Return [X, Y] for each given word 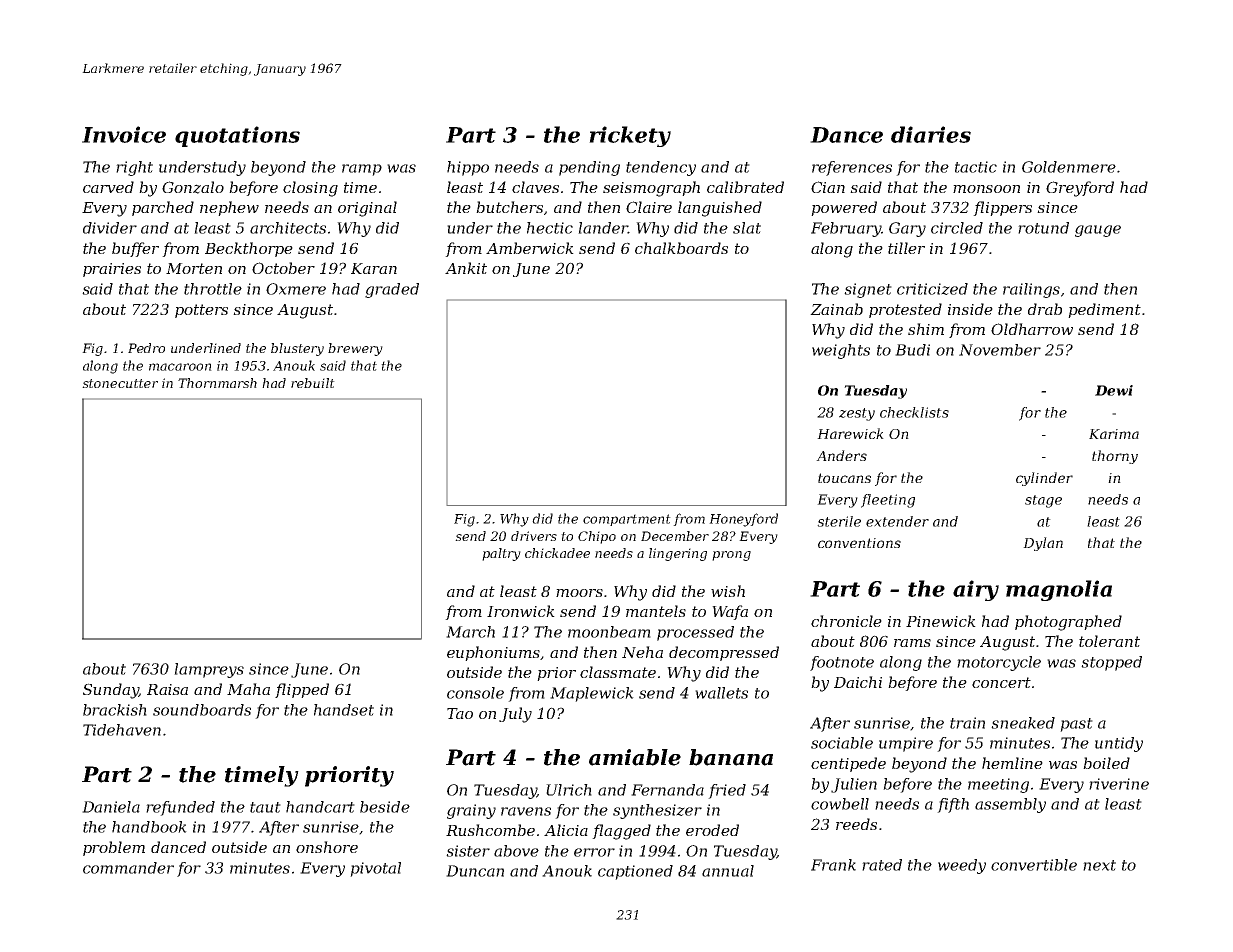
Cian [828, 187]
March [470, 632]
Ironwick [521, 611]
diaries [931, 134]
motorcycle [999, 663]
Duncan [475, 871]
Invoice [124, 134]
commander [128, 868]
